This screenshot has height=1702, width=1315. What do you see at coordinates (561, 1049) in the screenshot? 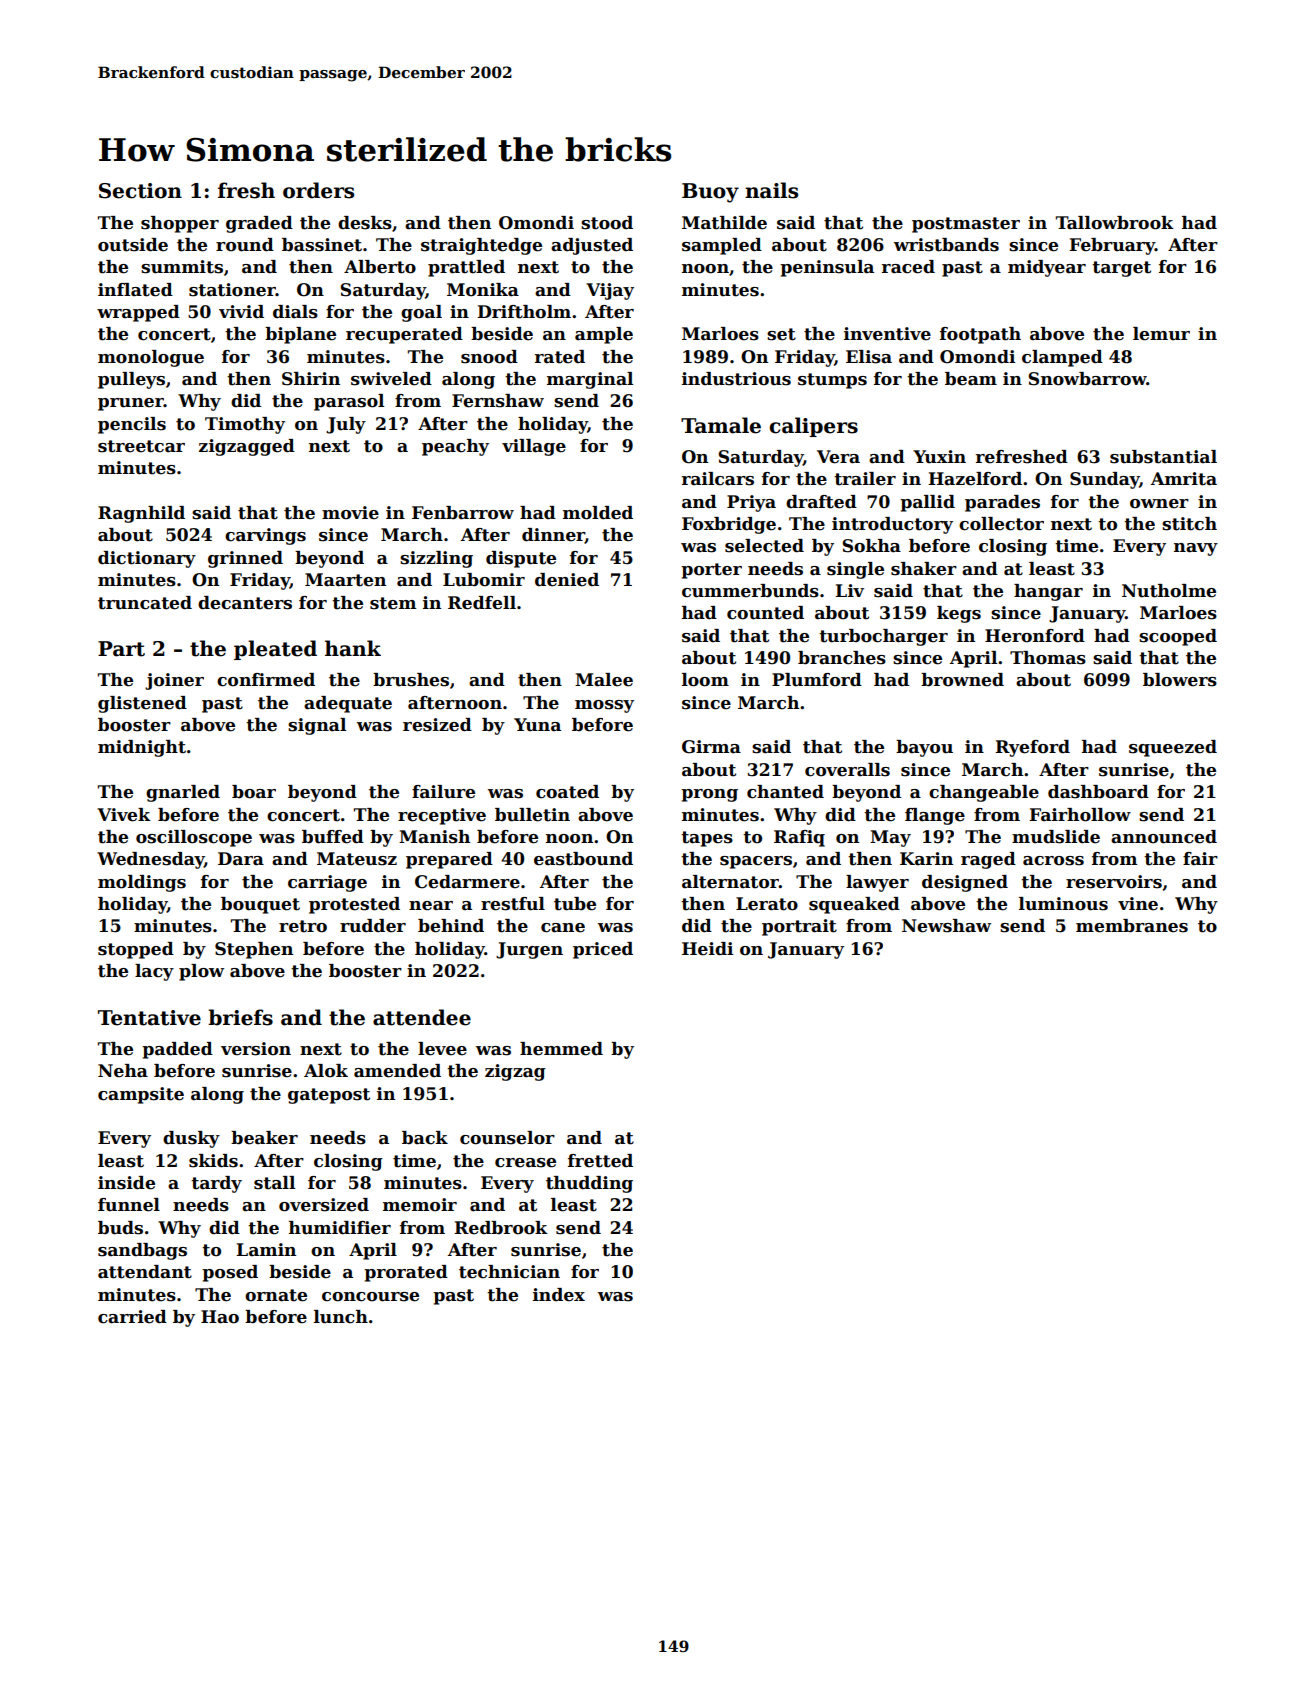
I see `hemmed` at bounding box center [561, 1049].
